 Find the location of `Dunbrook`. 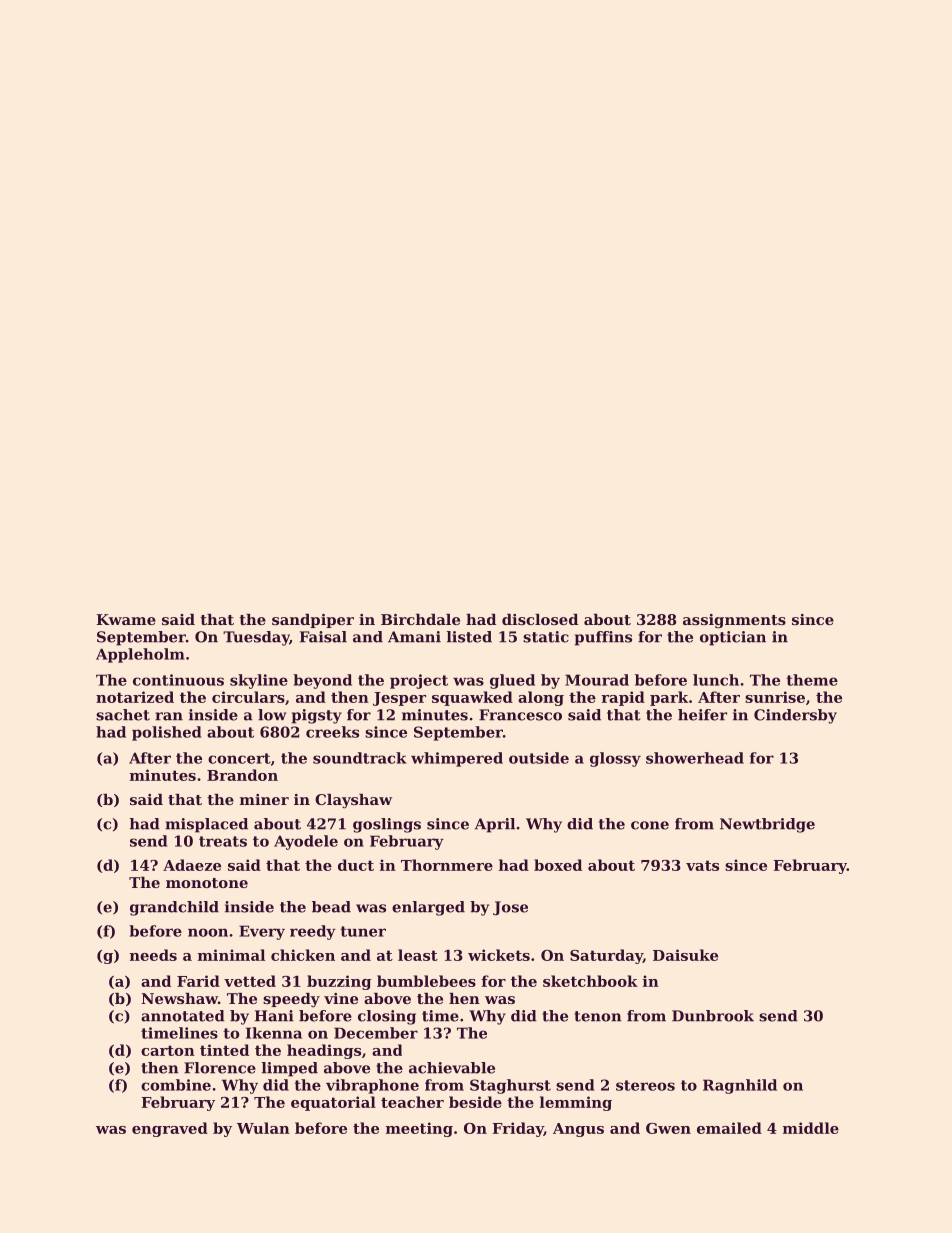

Dunbrook is located at coordinates (713, 1016).
